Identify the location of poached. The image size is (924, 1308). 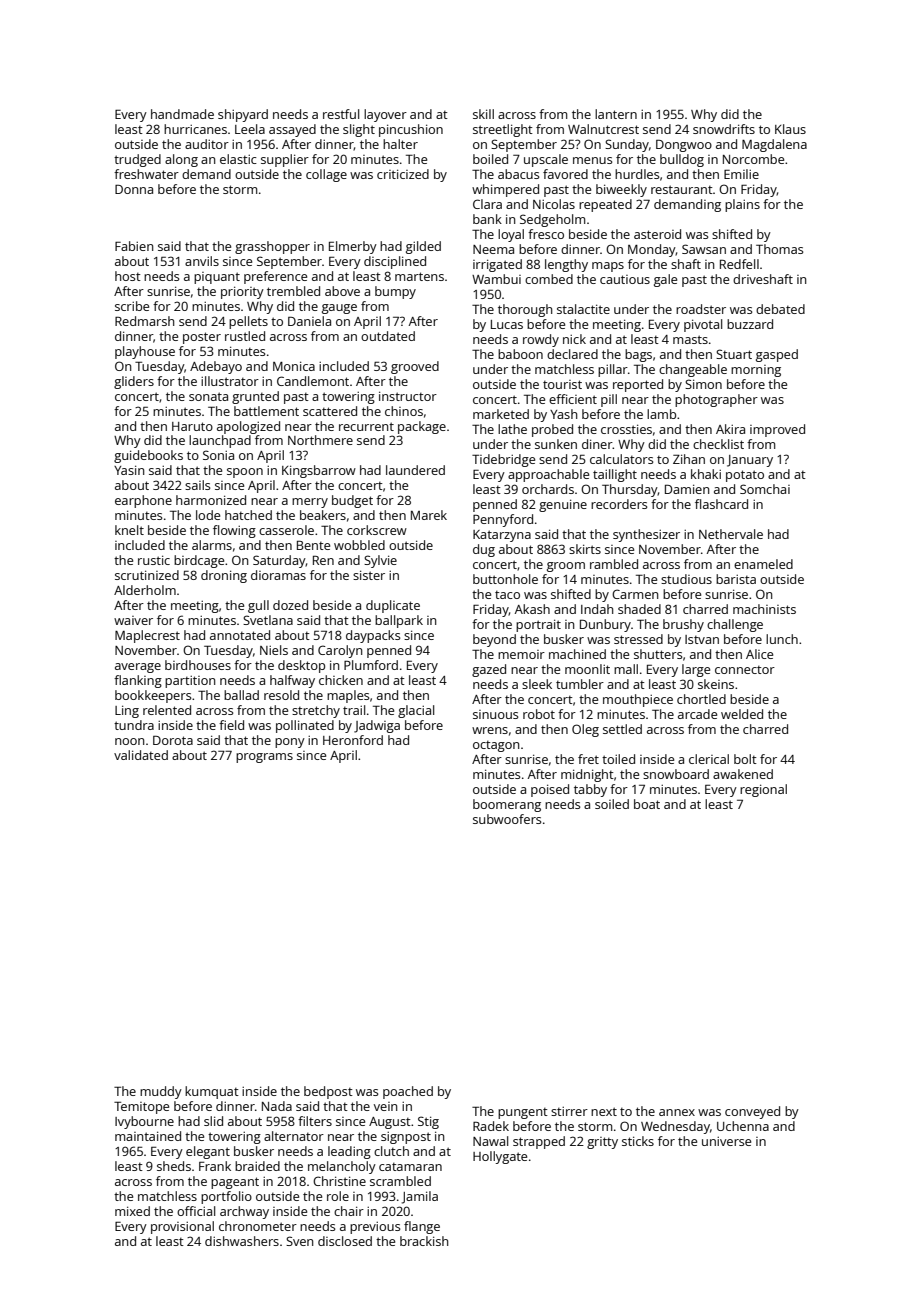
(408, 1092).
